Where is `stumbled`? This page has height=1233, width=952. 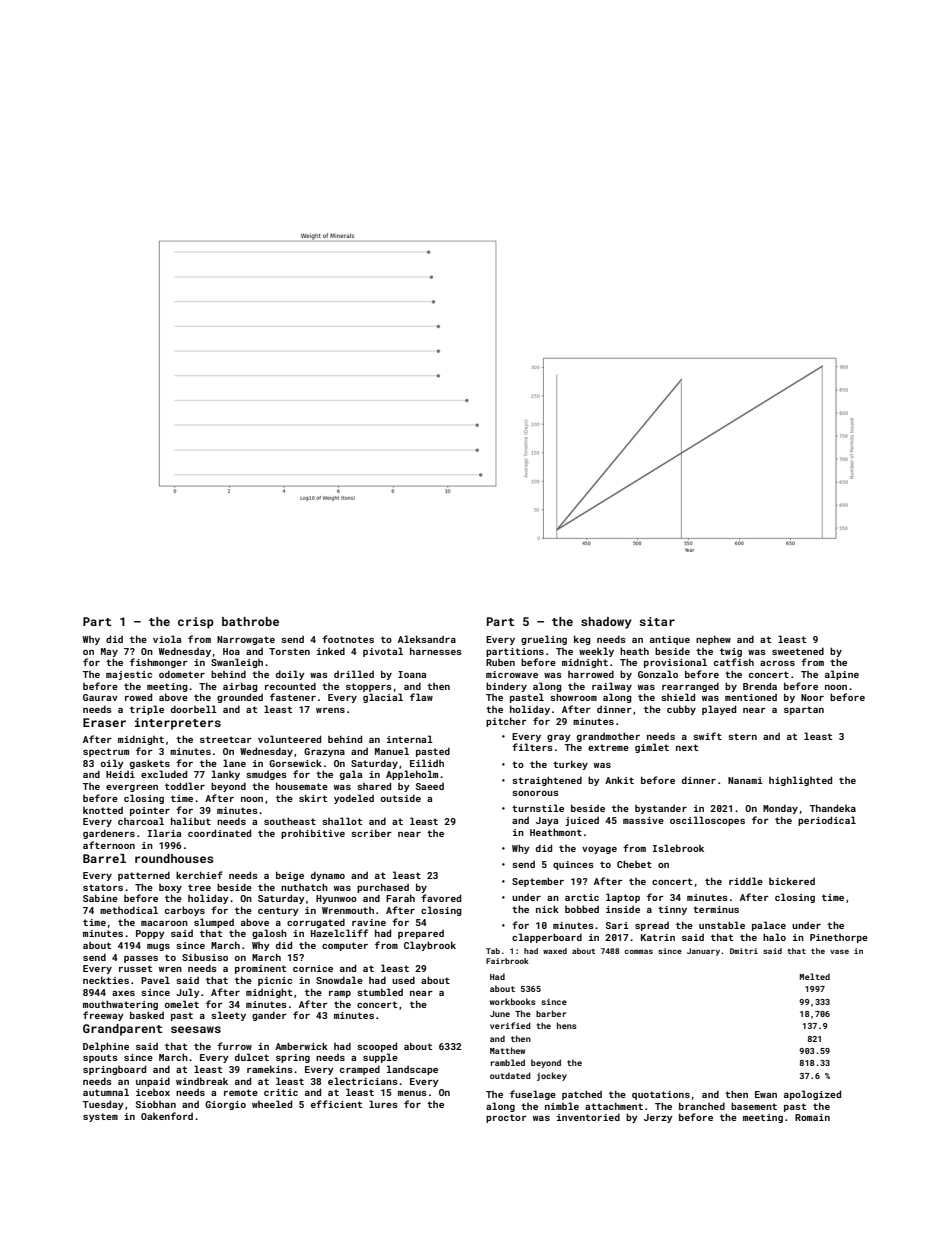 stumbled is located at coordinates (380, 992).
